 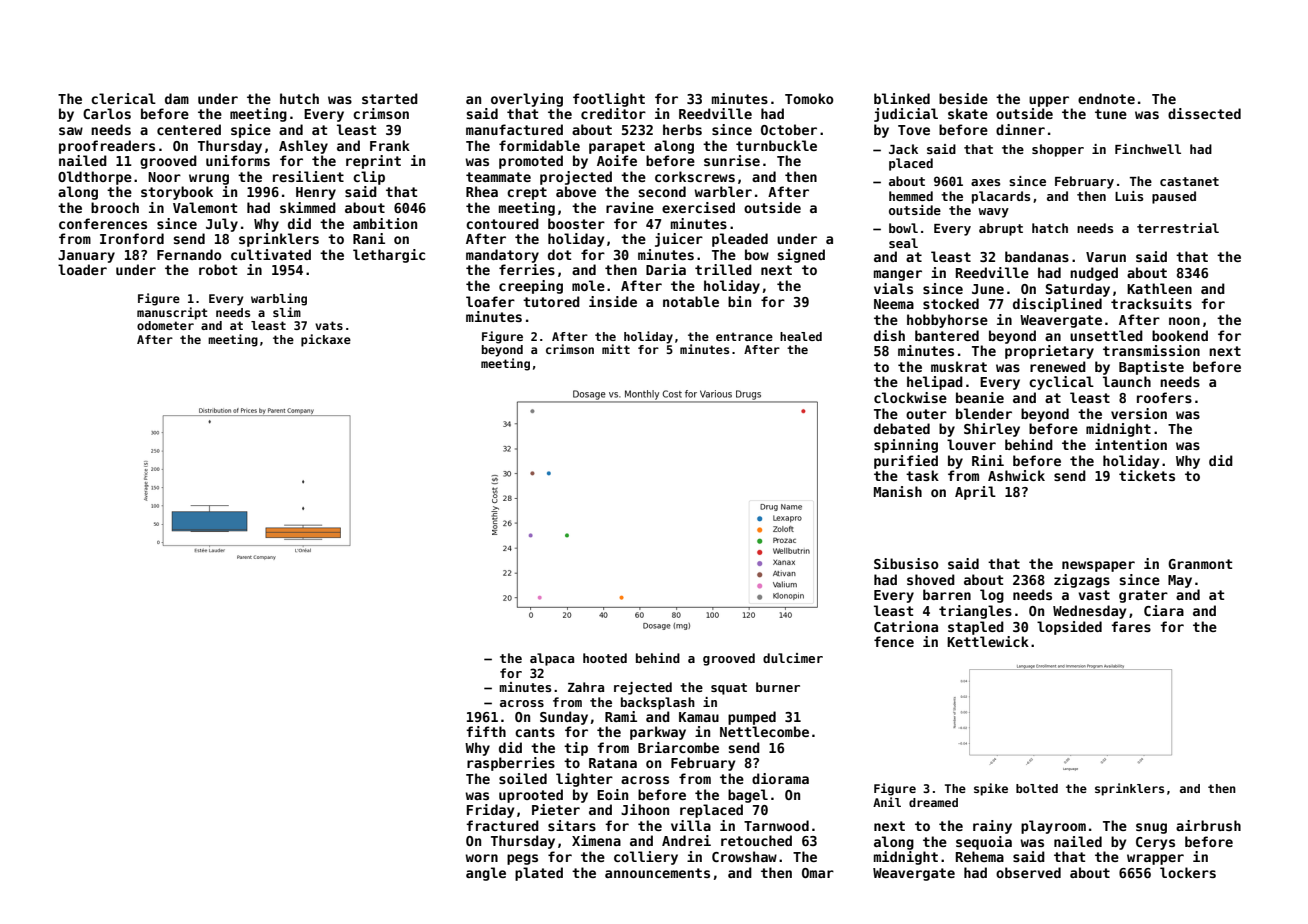 I want to click on worn, so click(x=481, y=858).
